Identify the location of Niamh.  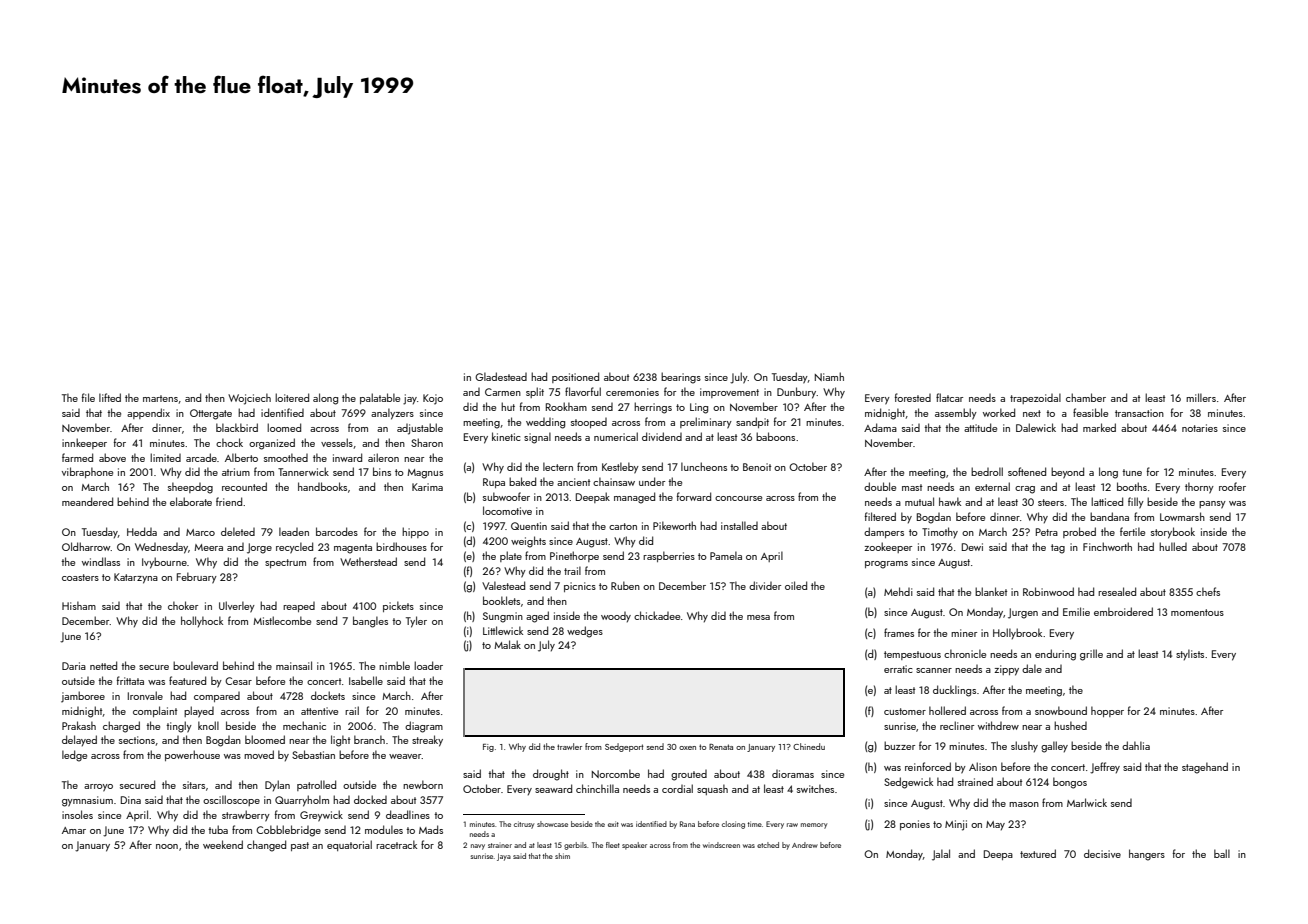
(829, 376).
